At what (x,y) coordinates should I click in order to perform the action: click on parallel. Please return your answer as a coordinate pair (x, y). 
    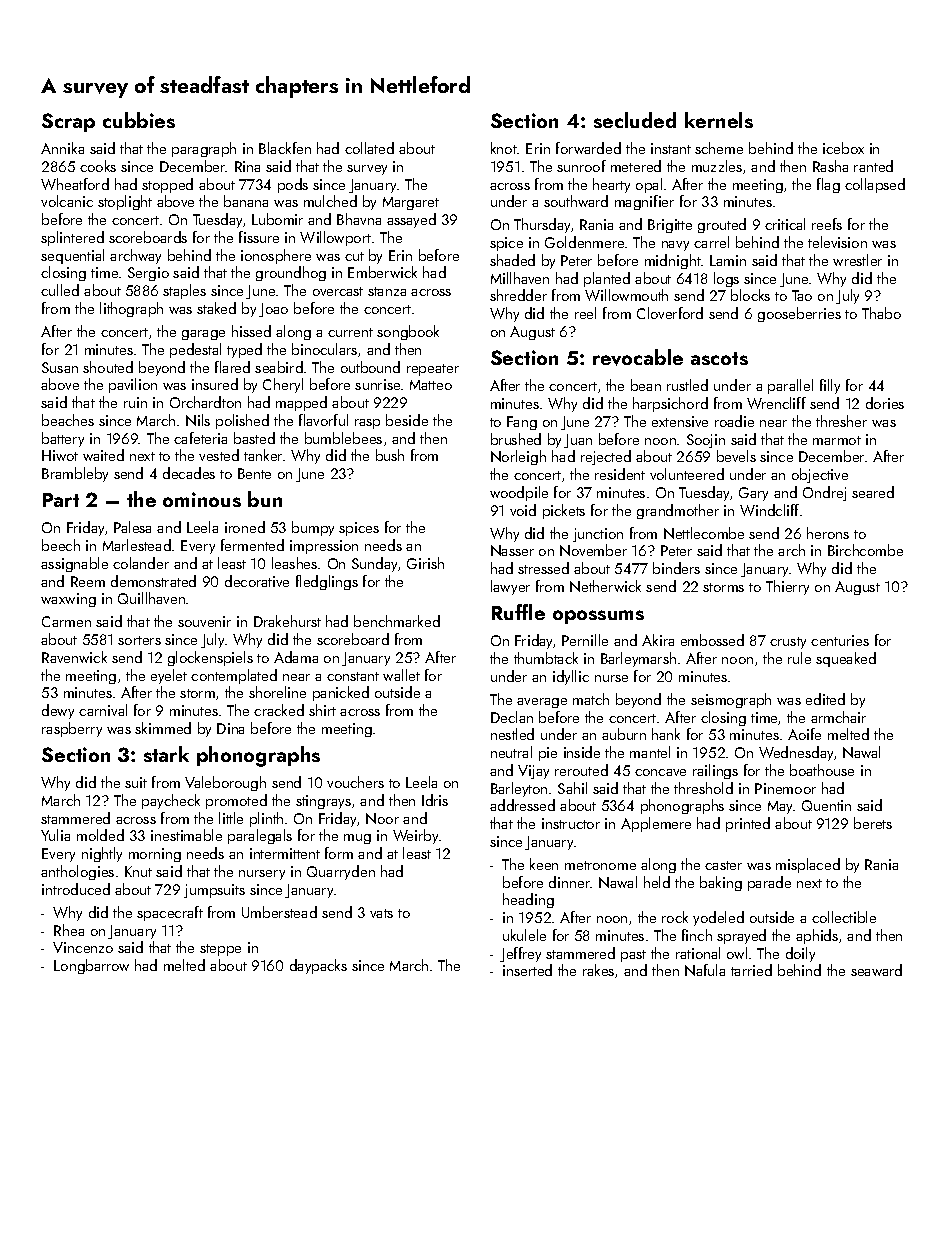
    Looking at the image, I should click on (790, 386).
